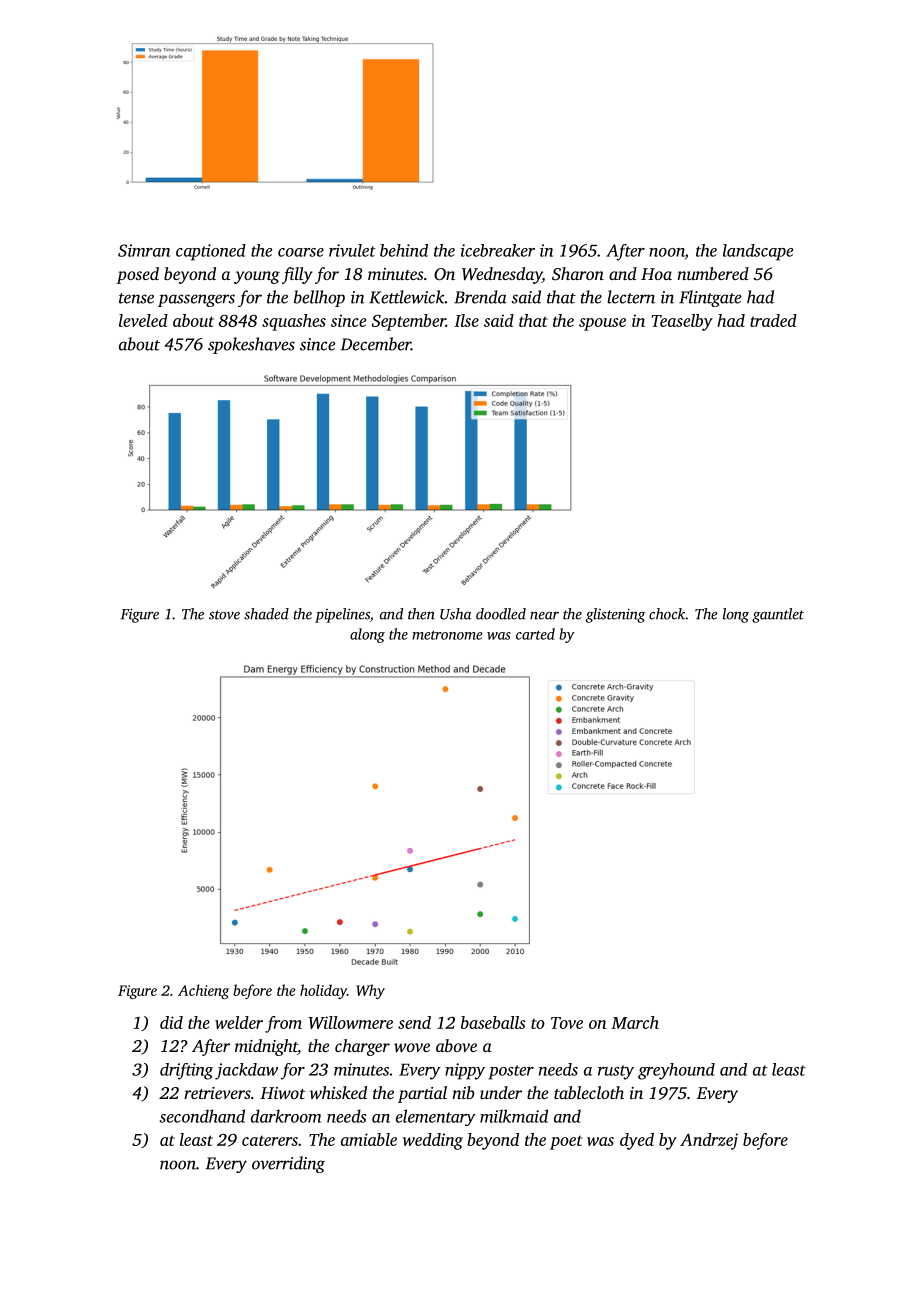 The height and width of the document is (1308, 924). What do you see at coordinates (203, 991) in the document?
I see `Achieng` at bounding box center [203, 991].
